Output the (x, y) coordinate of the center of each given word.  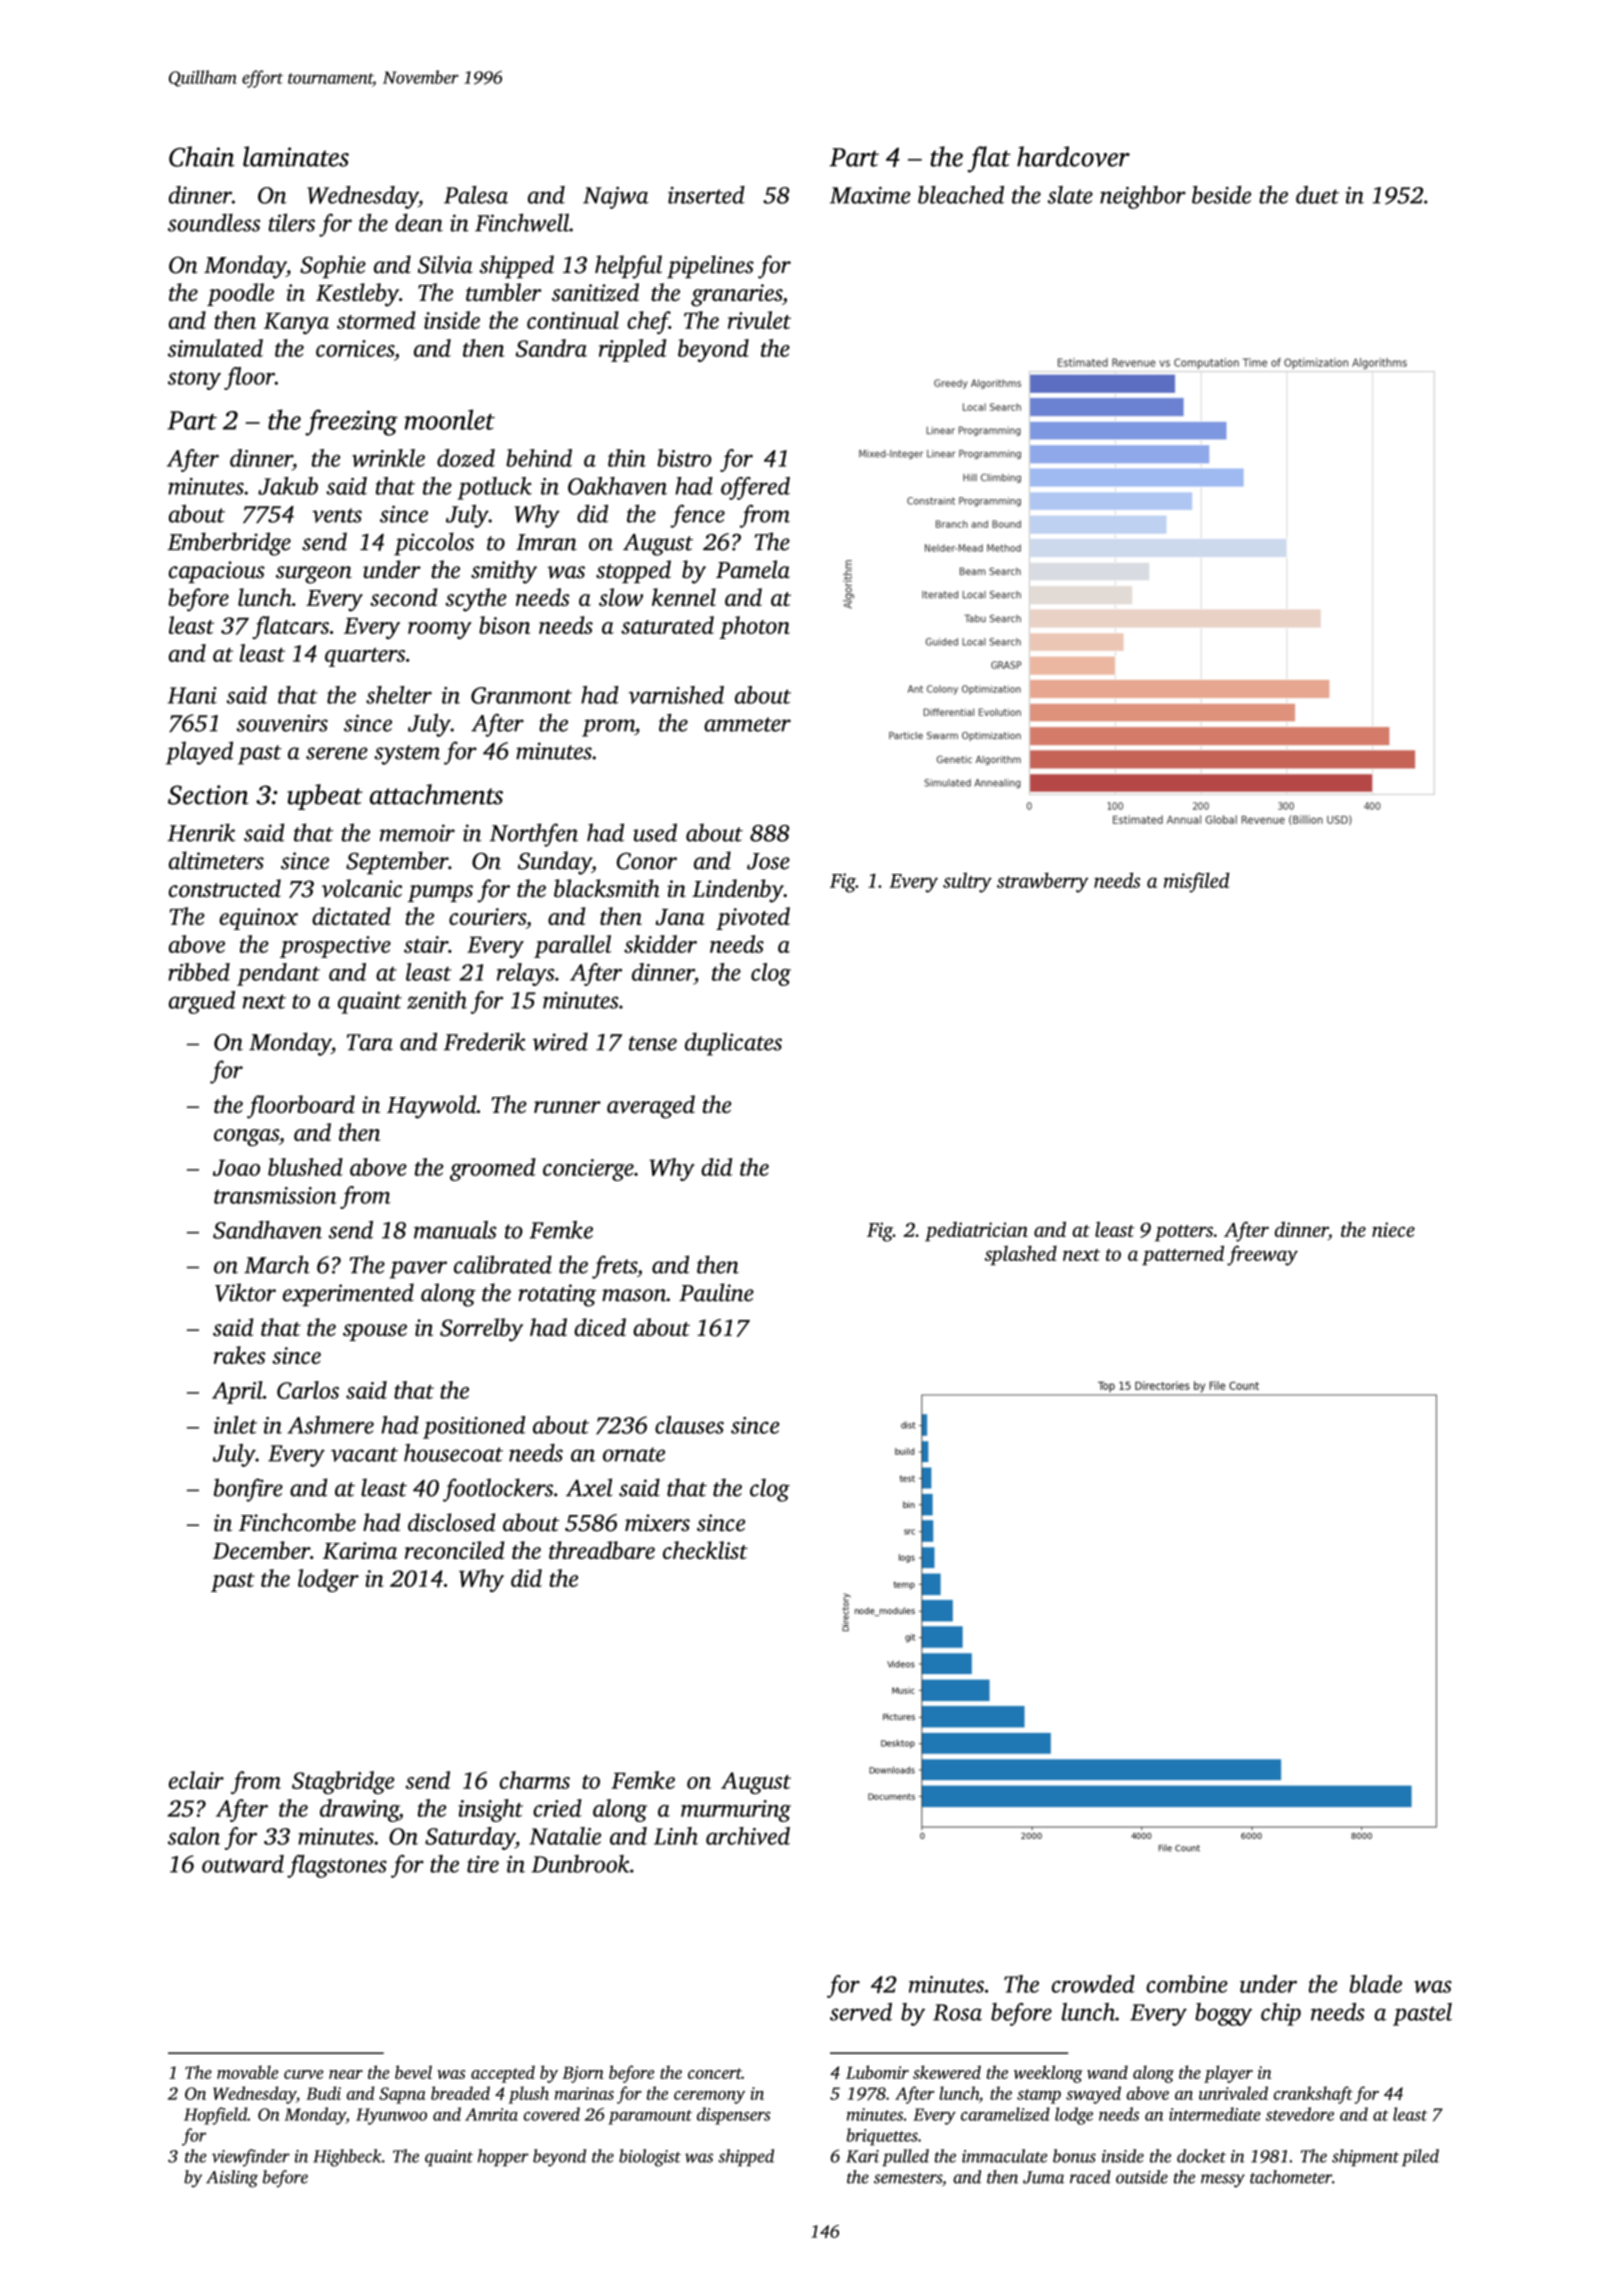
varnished (676, 695)
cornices (355, 348)
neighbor (1143, 197)
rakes (240, 1355)
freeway (1262, 1255)
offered (755, 488)
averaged (651, 1107)
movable (247, 2072)
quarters (365, 657)
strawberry (1043, 882)
